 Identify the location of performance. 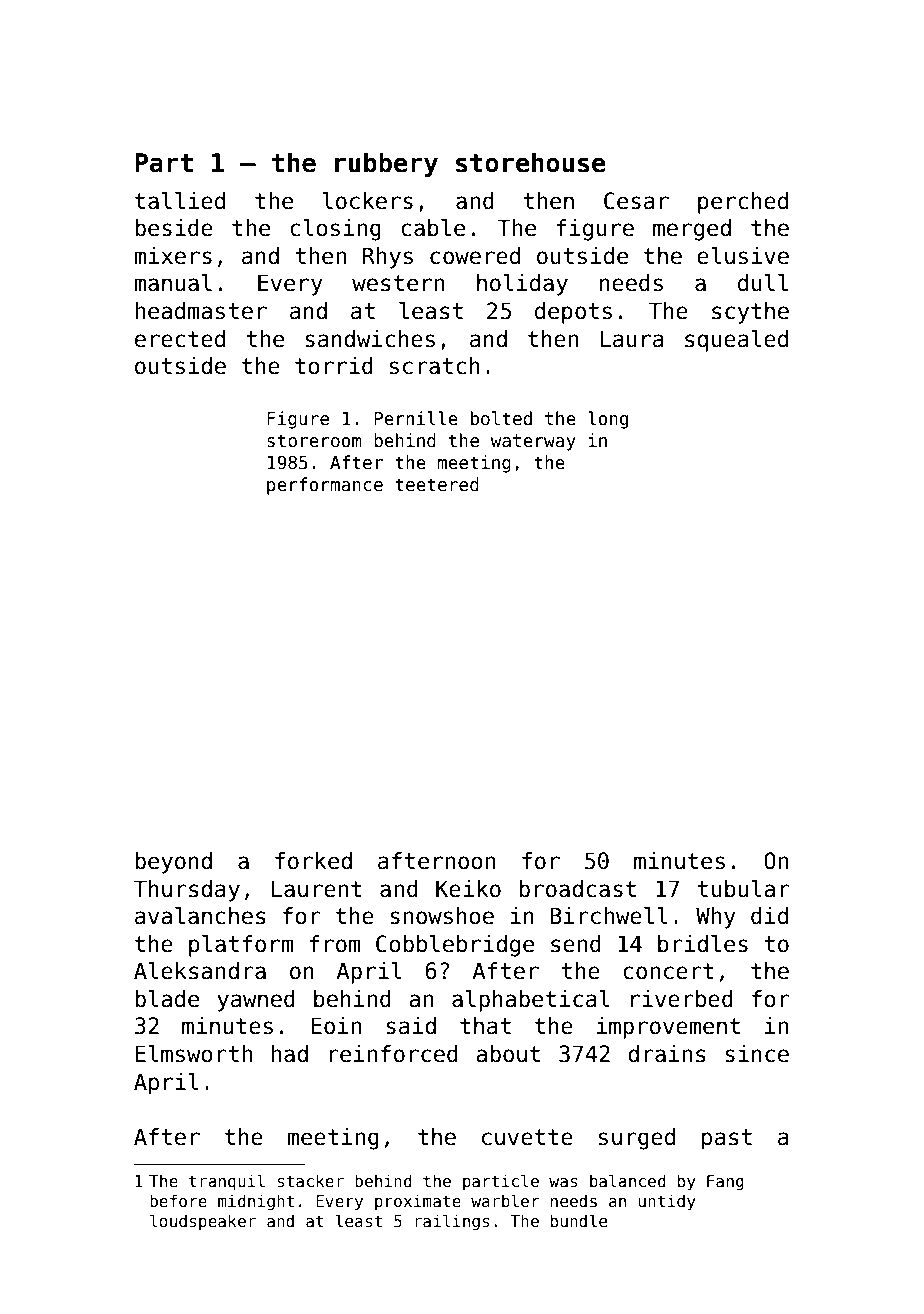
(325, 486).
